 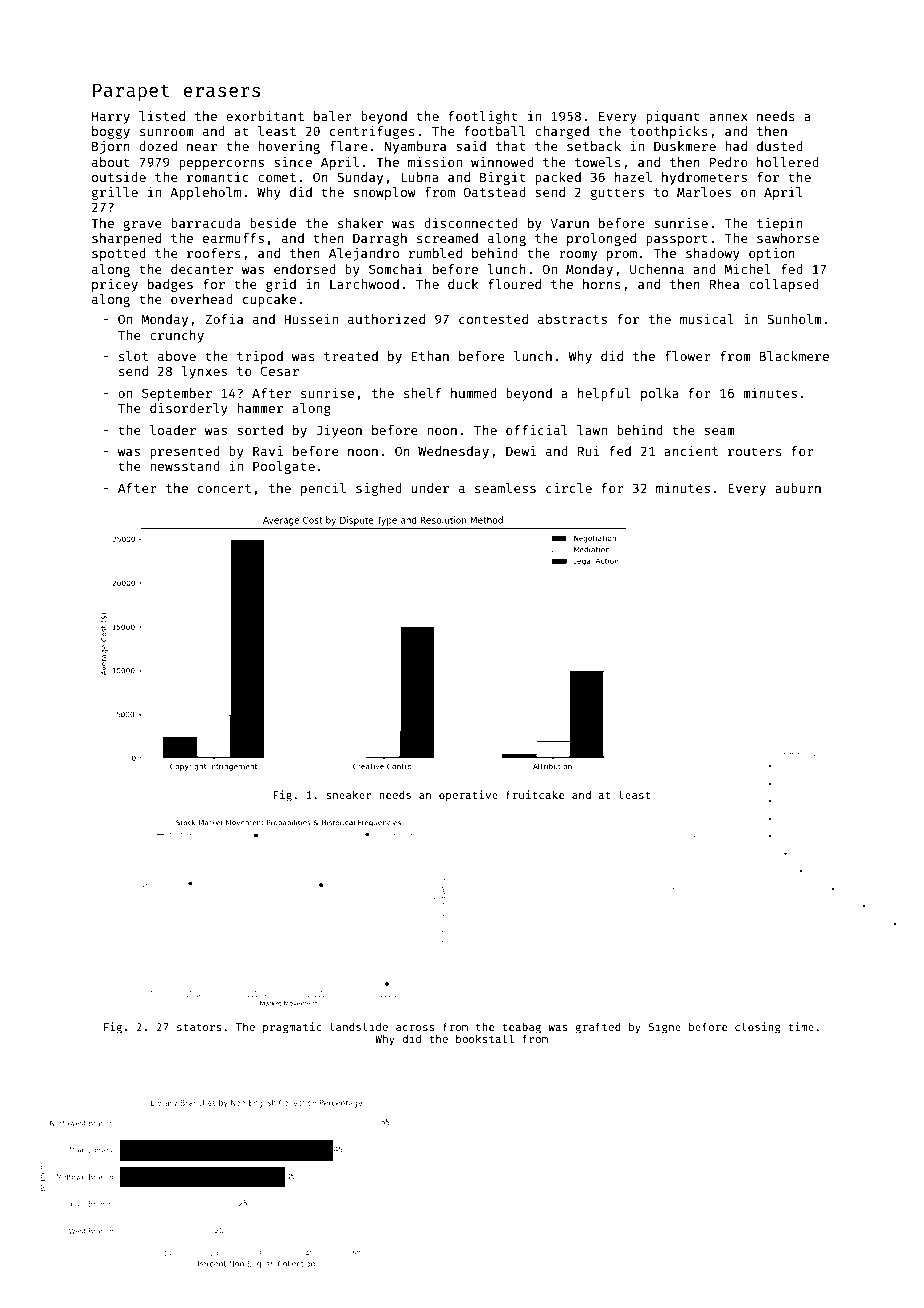 I want to click on annex, so click(x=728, y=117).
